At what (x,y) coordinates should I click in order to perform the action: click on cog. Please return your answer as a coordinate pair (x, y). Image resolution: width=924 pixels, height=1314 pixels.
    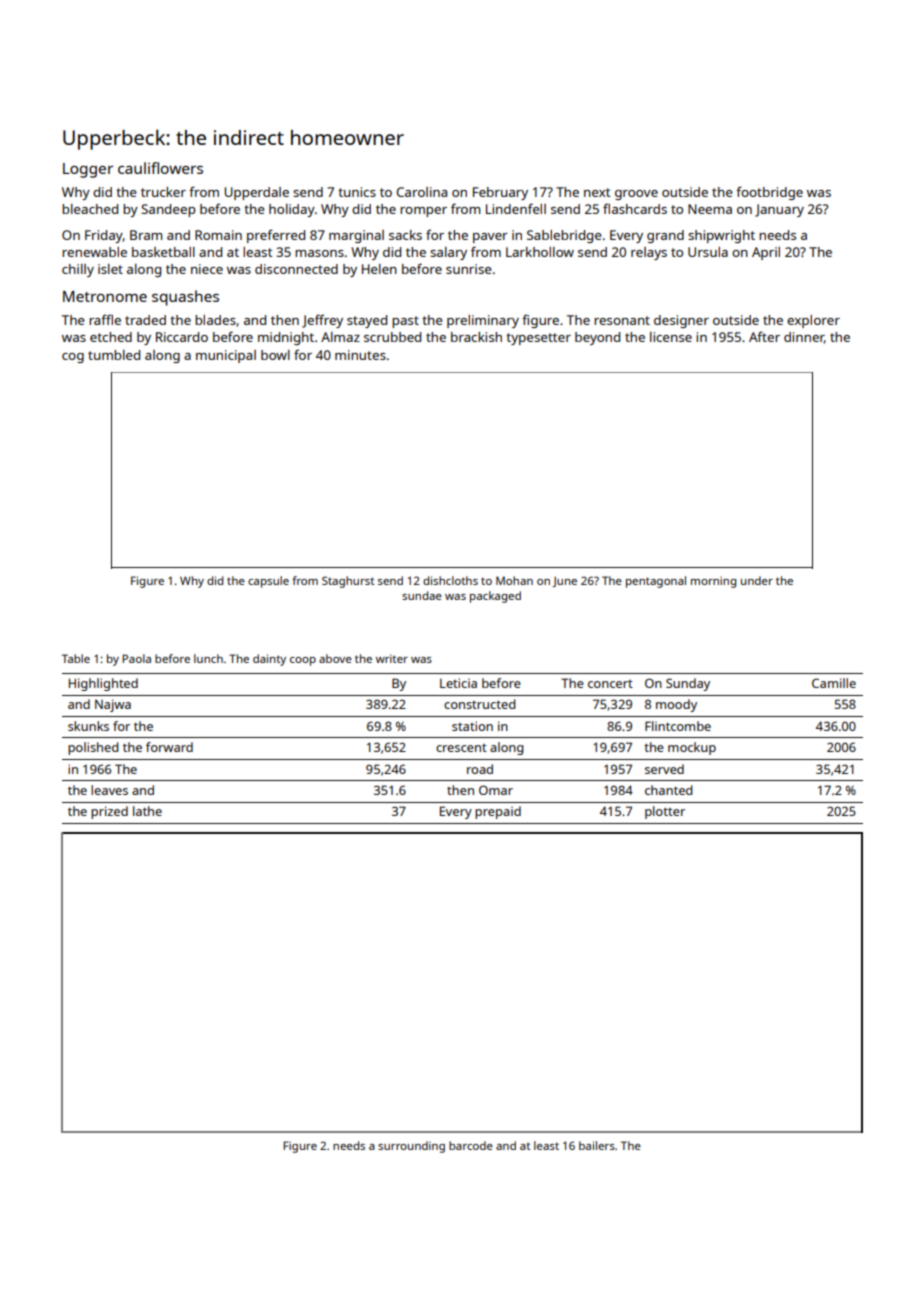
    Looking at the image, I should click on (73, 358).
